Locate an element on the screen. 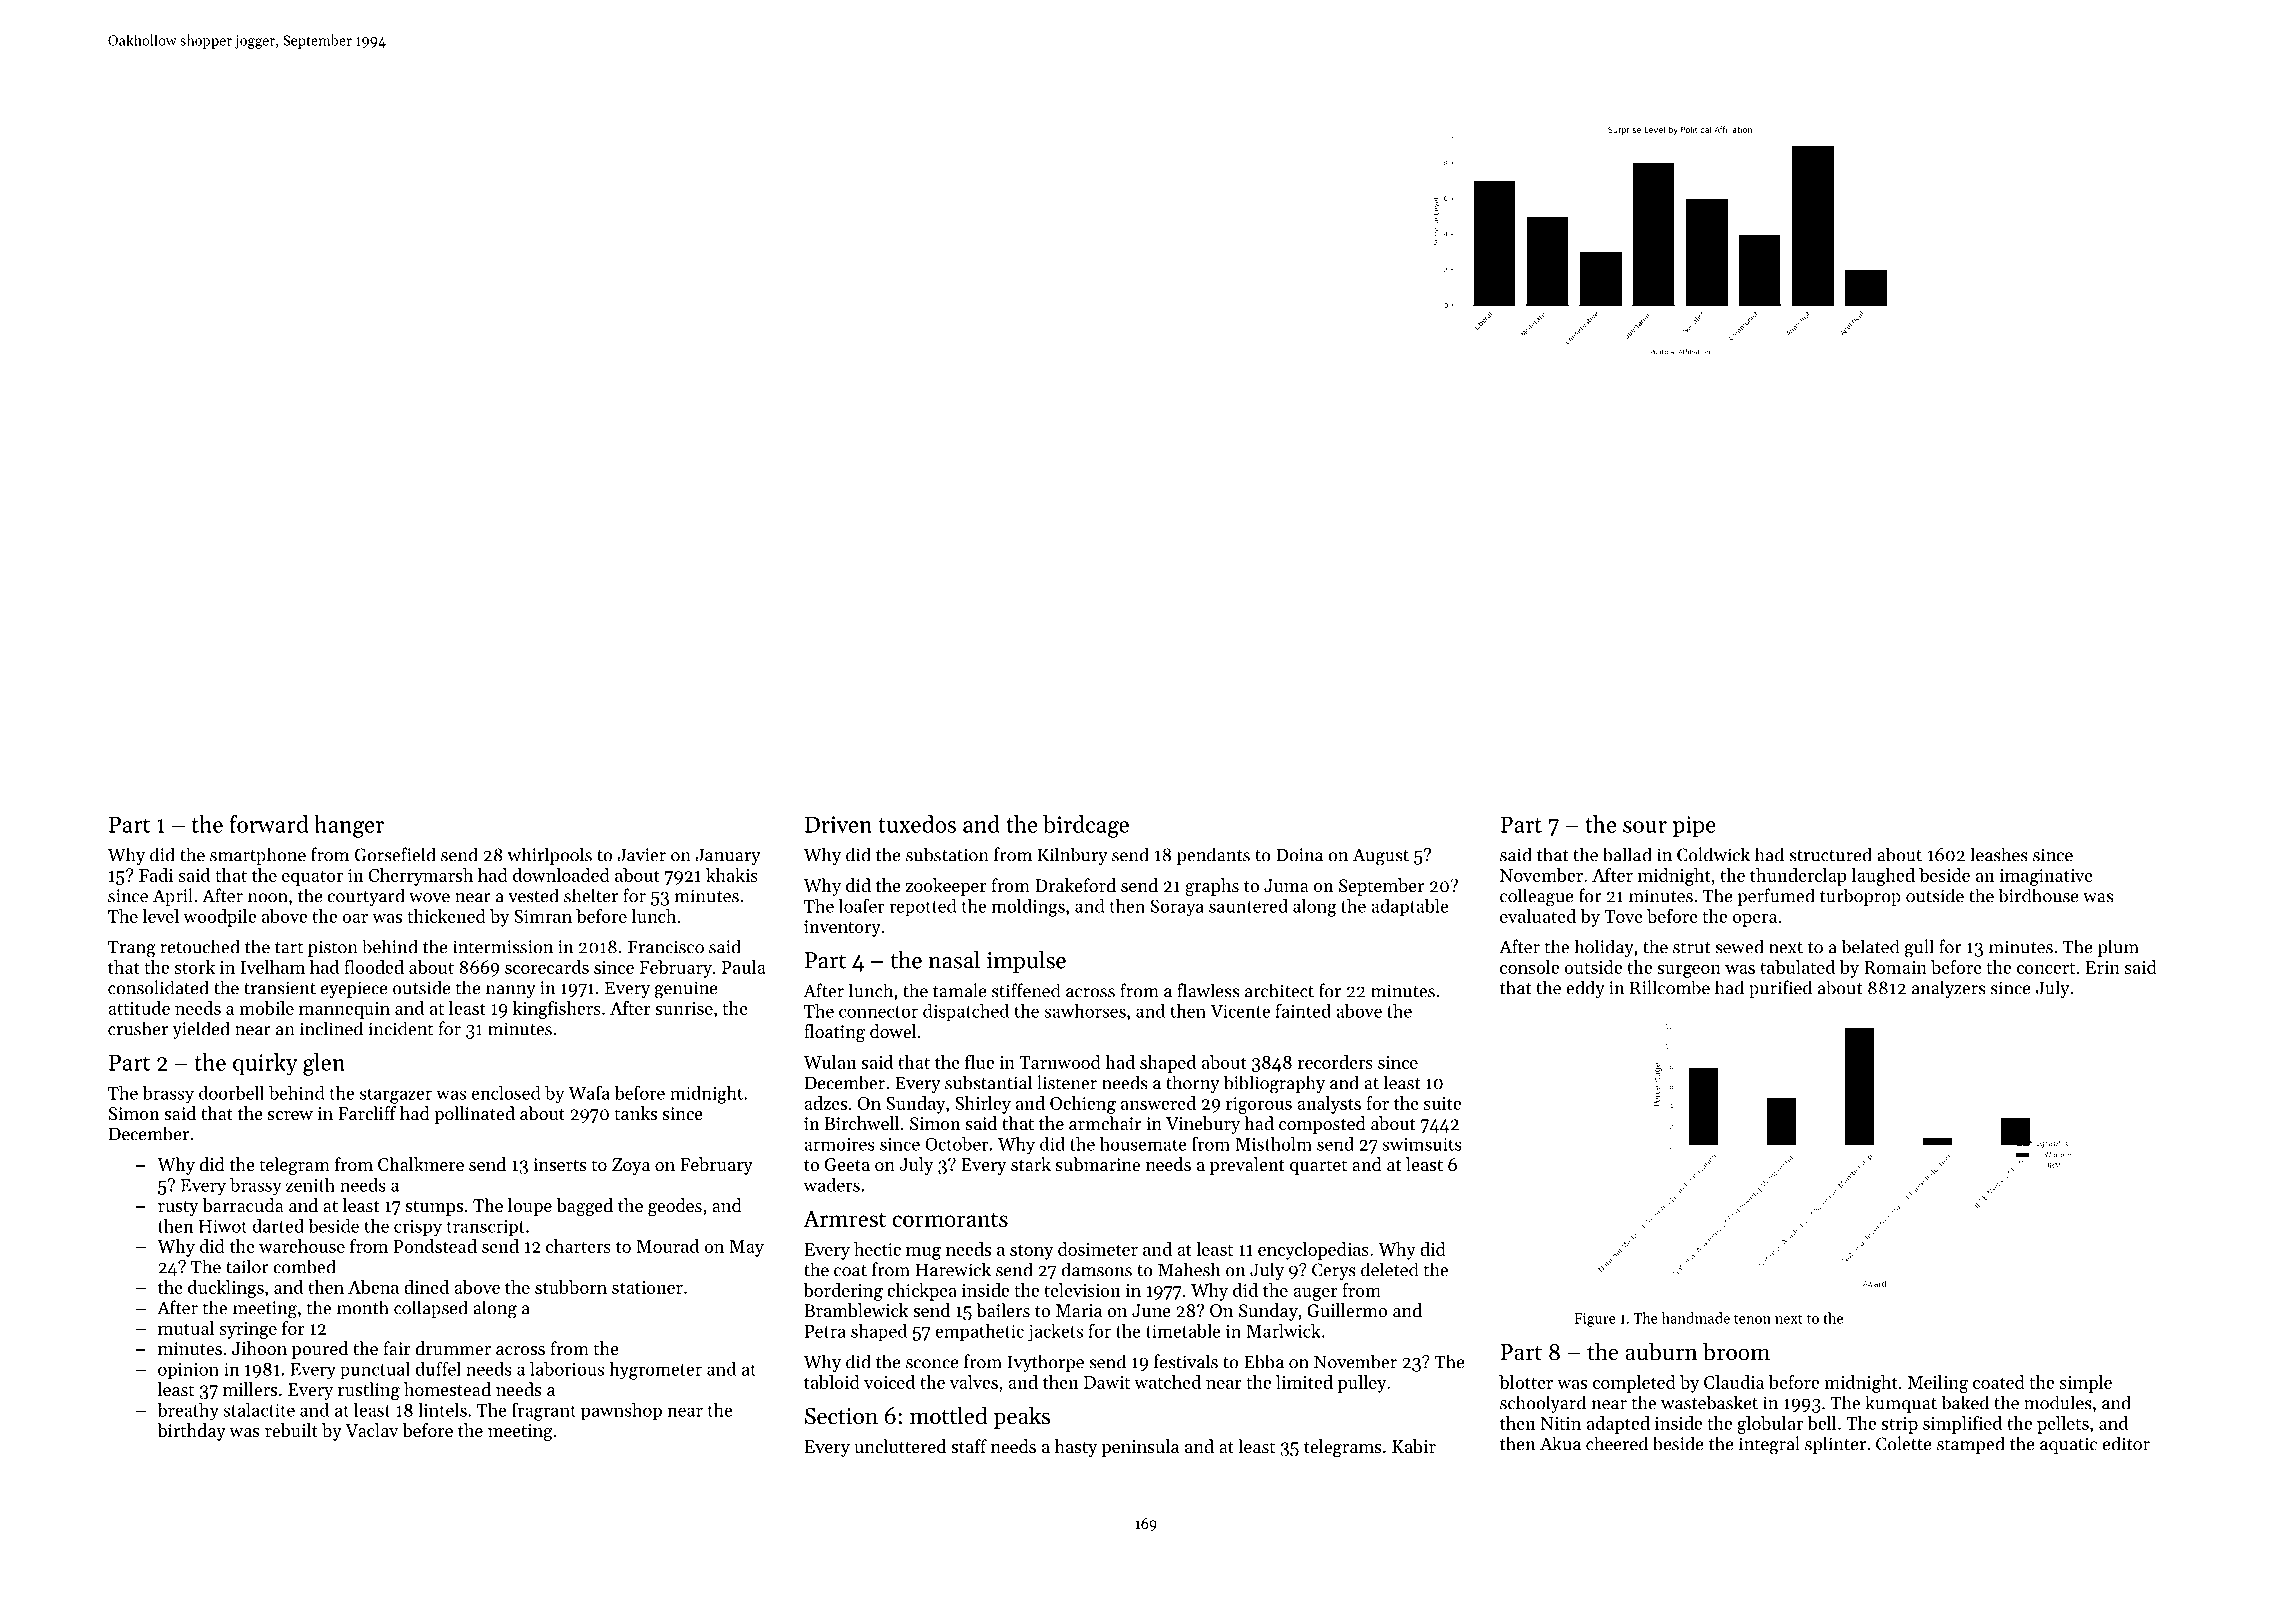  cormorants is located at coordinates (950, 1219).
